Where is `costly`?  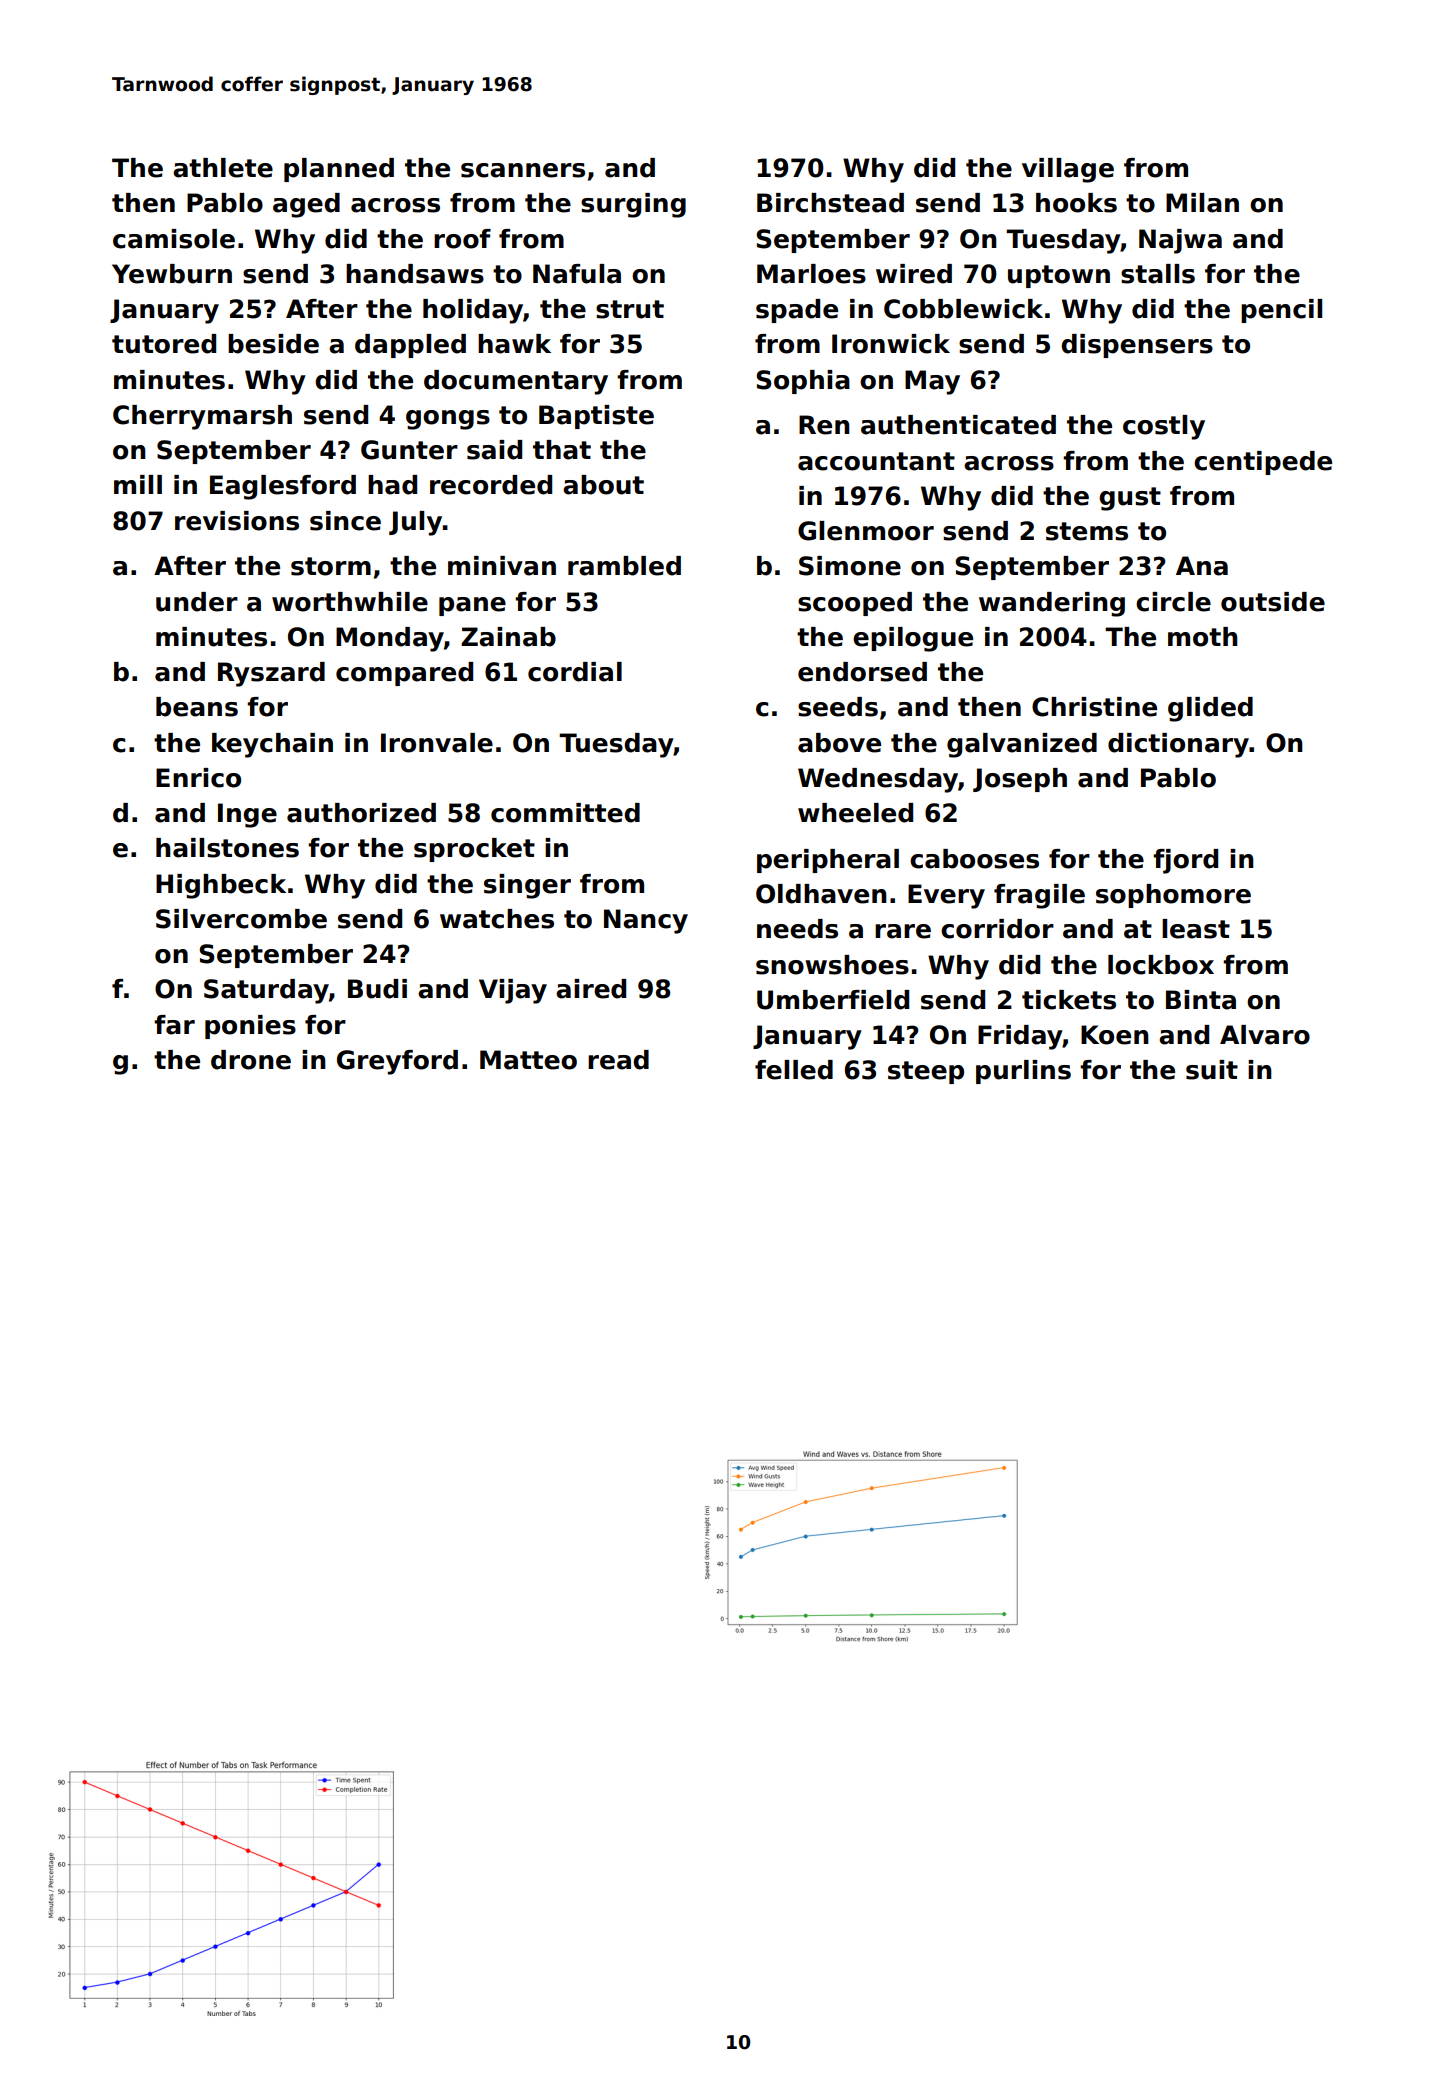
costly is located at coordinates (1164, 427).
